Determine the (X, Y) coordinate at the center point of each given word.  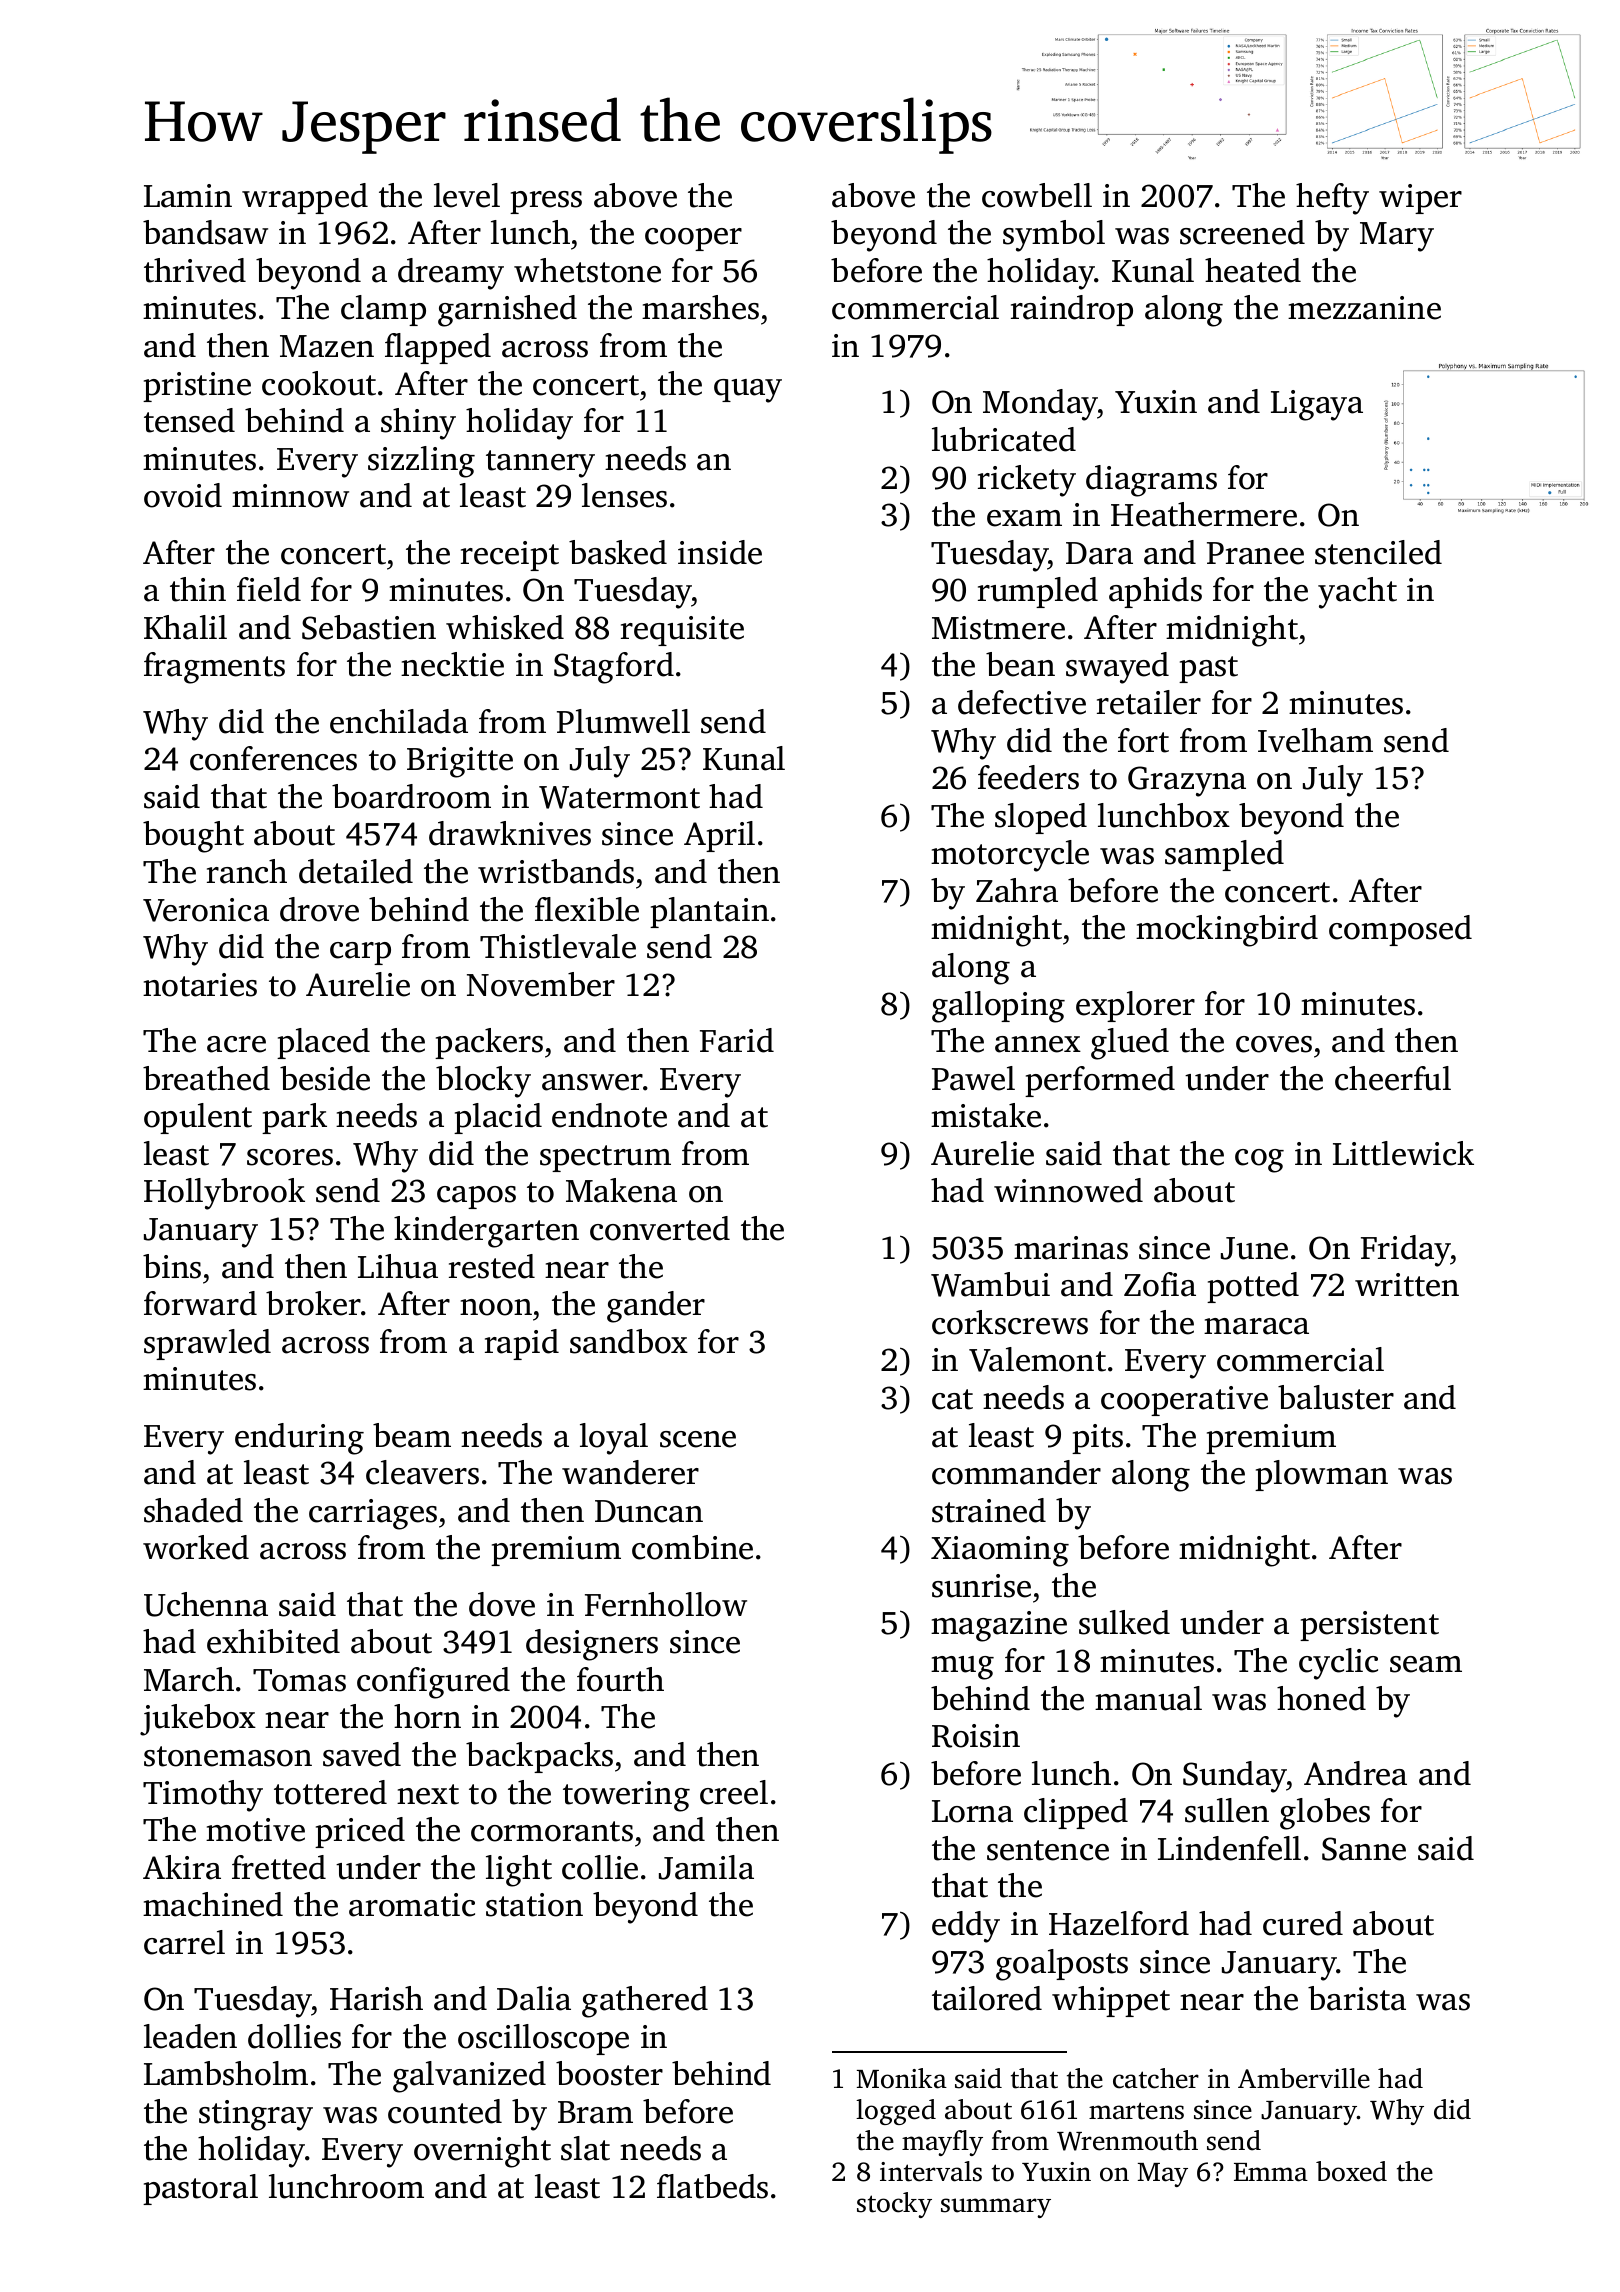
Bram (595, 2112)
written (1407, 1285)
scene (698, 1439)
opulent (198, 1118)
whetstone (587, 270)
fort (1143, 740)
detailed (356, 871)
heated (1253, 270)
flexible (587, 909)
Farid (737, 1040)
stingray (256, 2115)
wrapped (305, 198)
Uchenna (206, 1604)
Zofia (1160, 1284)
